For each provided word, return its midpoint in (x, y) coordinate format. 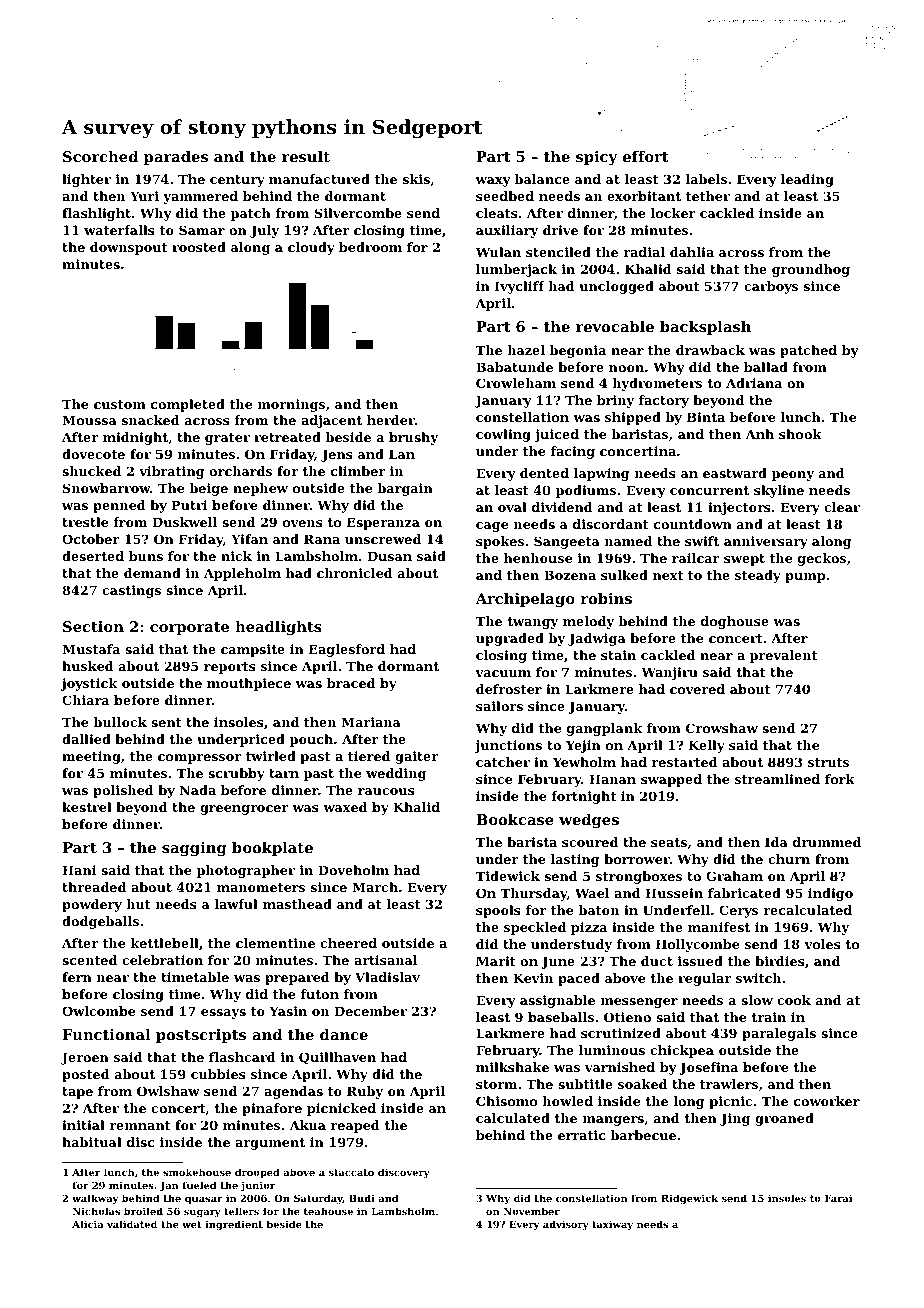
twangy (532, 623)
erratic (582, 1135)
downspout (128, 248)
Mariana (371, 722)
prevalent (783, 656)
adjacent (331, 421)
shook (800, 434)
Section (93, 626)
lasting (575, 860)
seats (669, 842)
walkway (95, 1199)
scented (89, 960)
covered (697, 689)
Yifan (249, 539)
